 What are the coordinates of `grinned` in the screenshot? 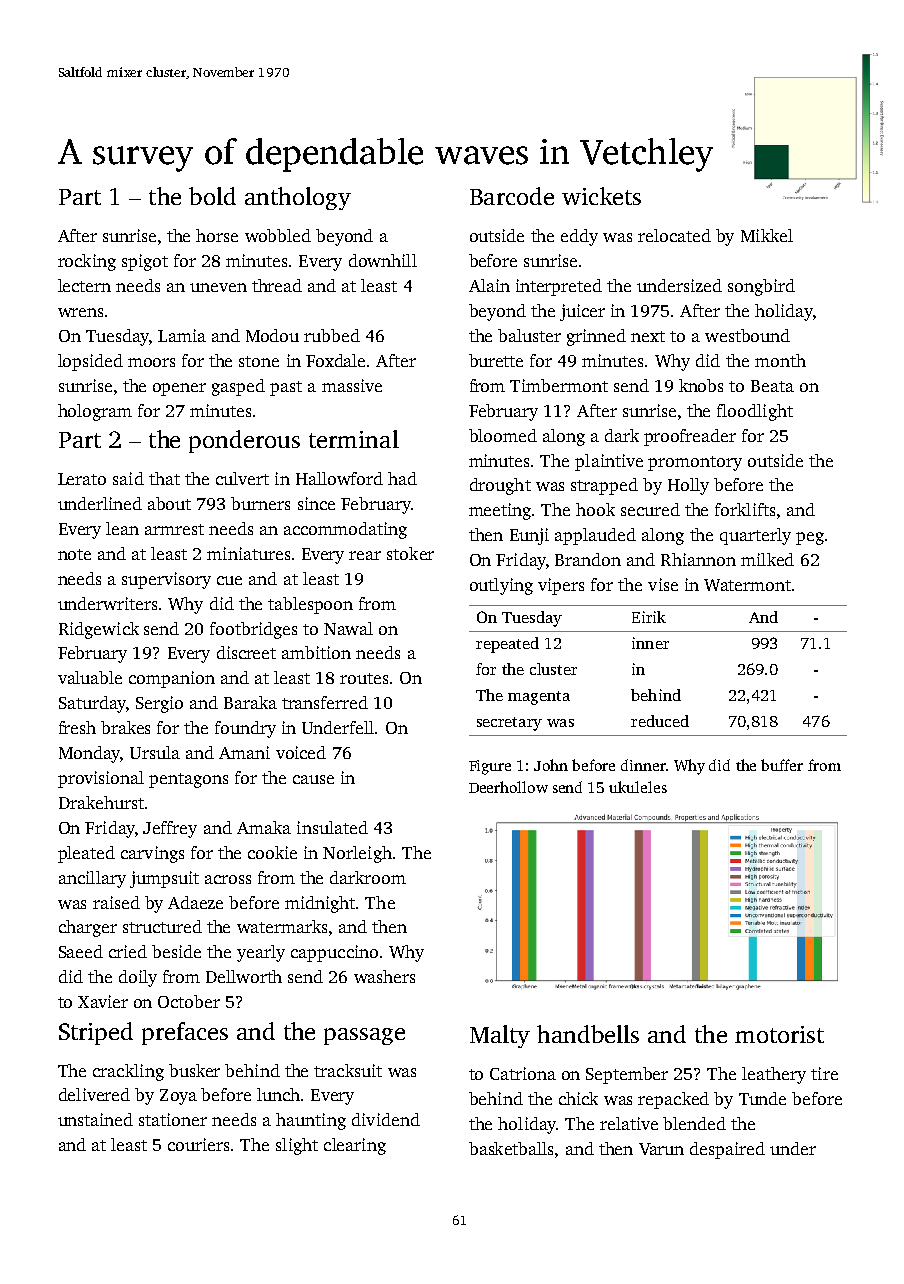 It's located at (596, 337).
